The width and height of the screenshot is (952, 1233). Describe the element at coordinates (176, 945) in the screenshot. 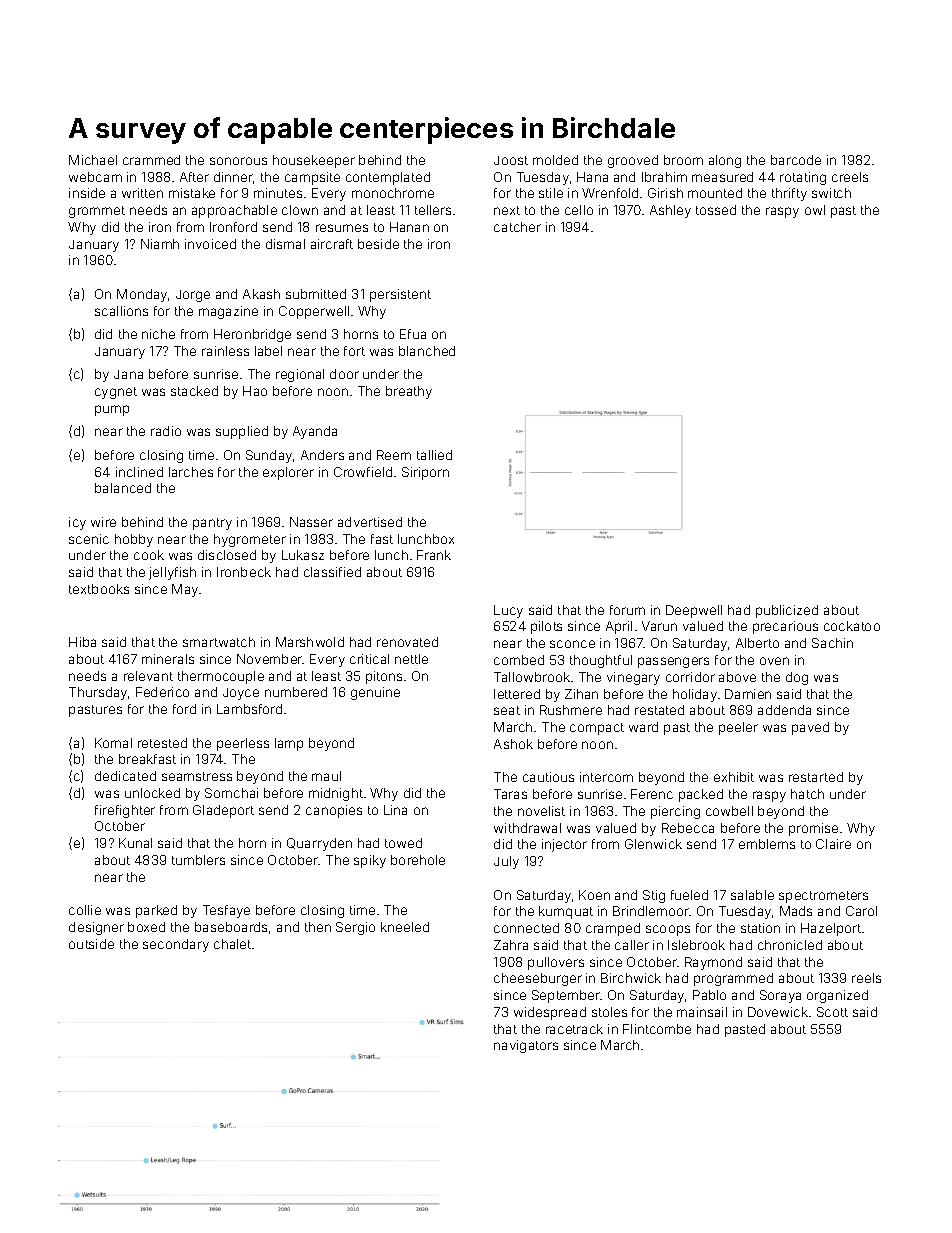

I see `secondary` at that location.
